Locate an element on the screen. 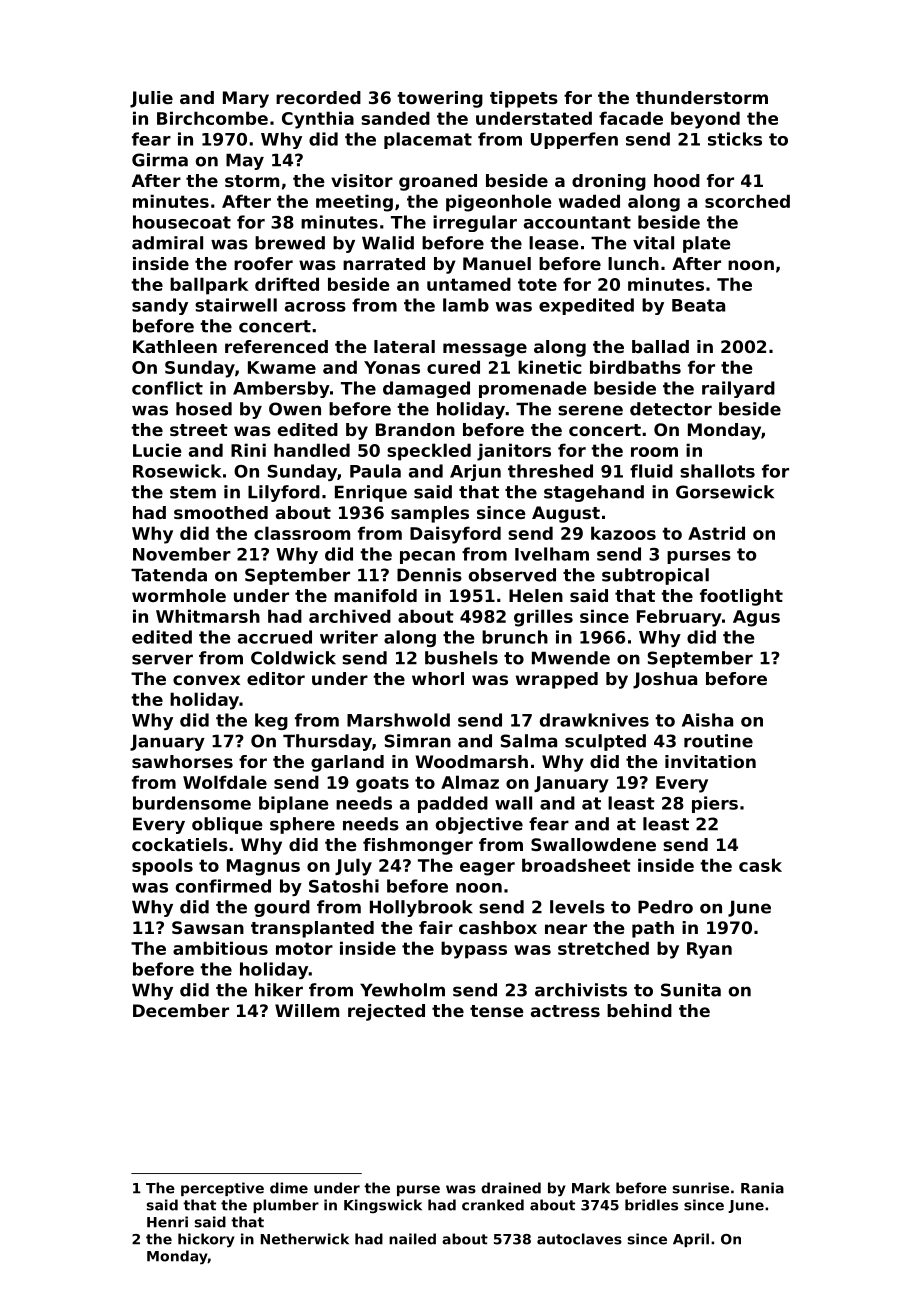  cured is located at coordinates (453, 367).
